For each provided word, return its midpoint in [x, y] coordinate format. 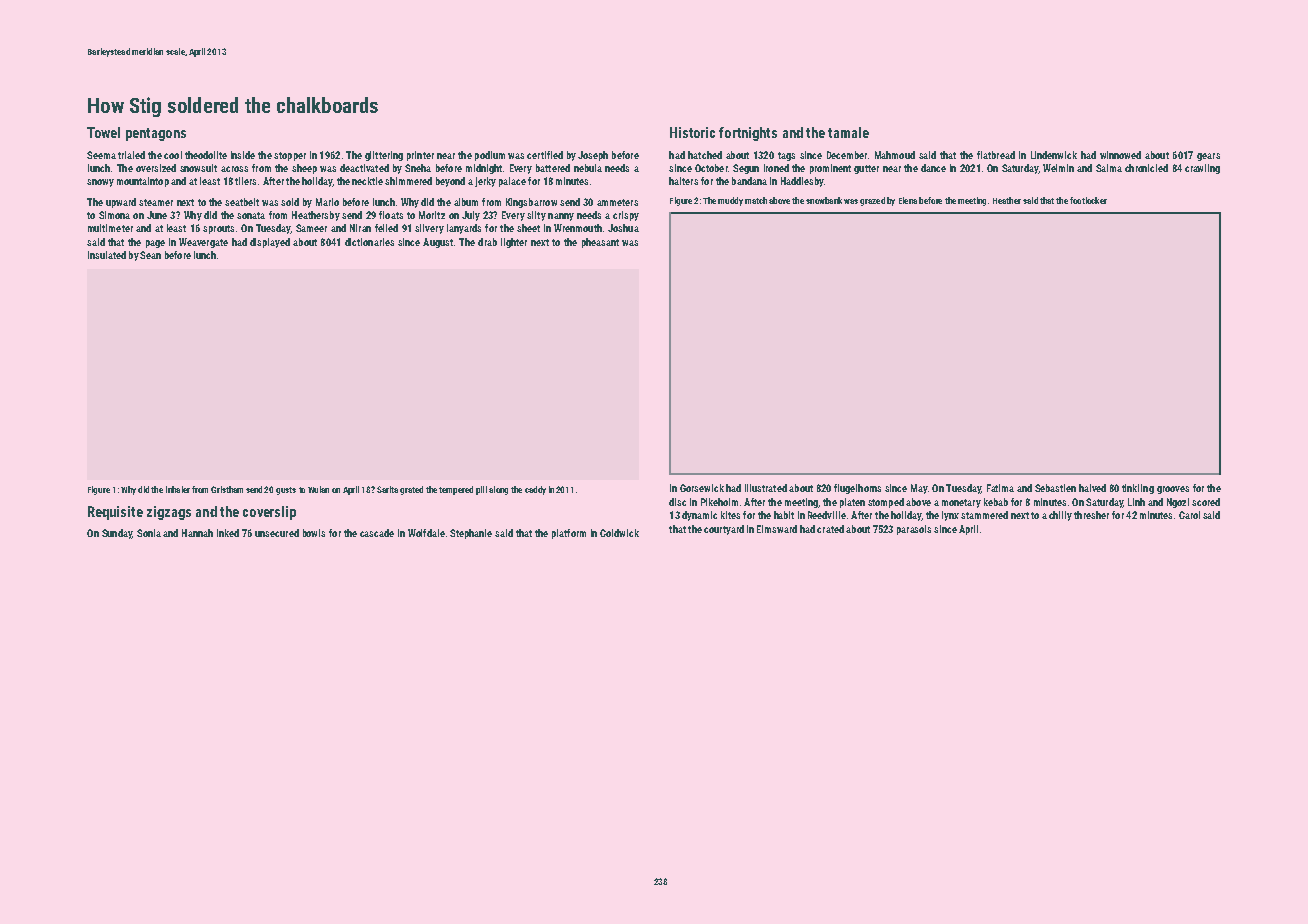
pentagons [156, 134]
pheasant [600, 243]
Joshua [623, 228]
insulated [107, 255]
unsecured [277, 533]
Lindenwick [1054, 155]
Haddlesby [802, 182]
